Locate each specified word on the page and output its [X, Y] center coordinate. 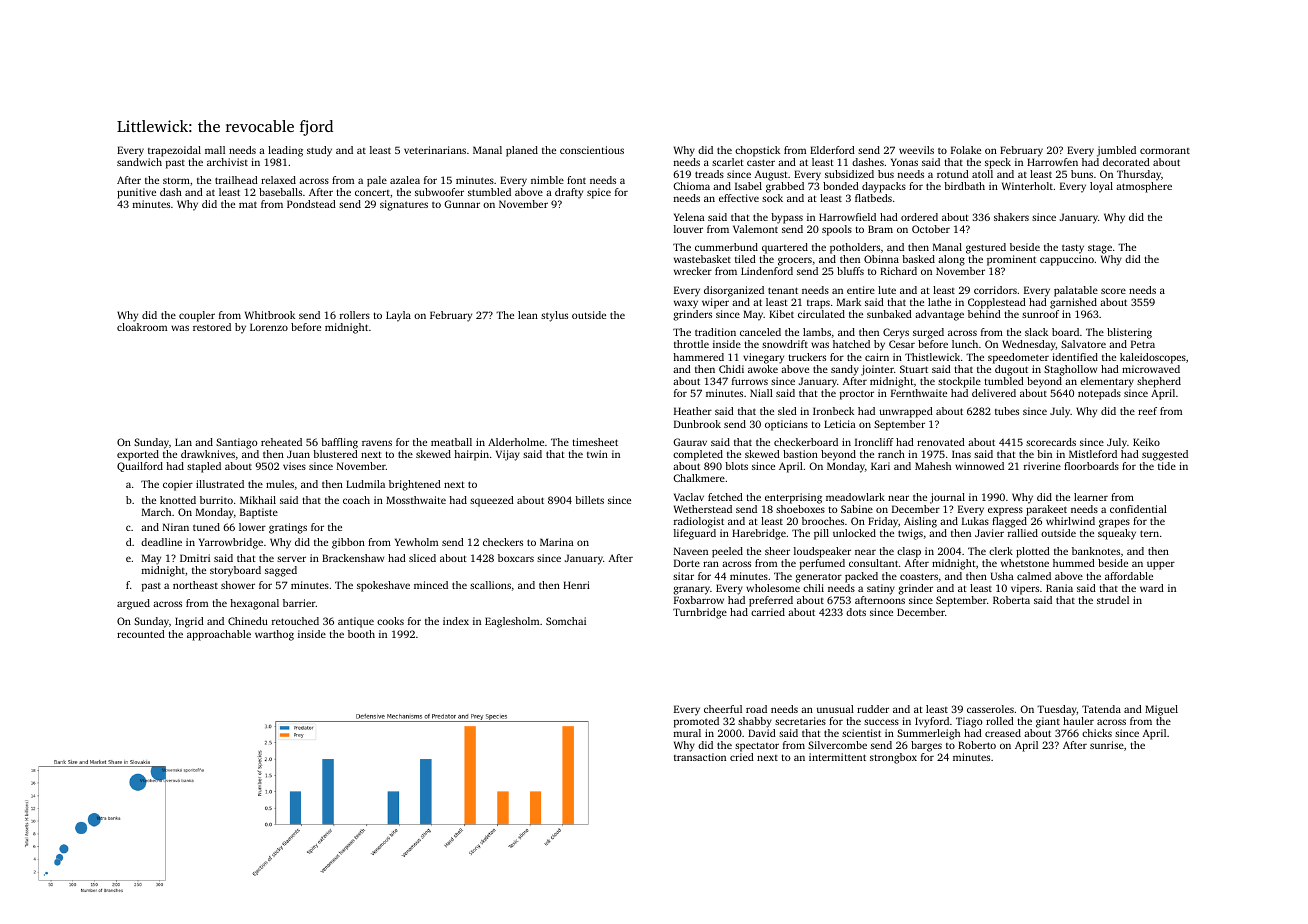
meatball [451, 442]
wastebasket [702, 259]
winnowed [979, 466]
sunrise [1107, 745]
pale [377, 181]
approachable [219, 635]
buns [1082, 174]
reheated [281, 442]
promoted [696, 722]
